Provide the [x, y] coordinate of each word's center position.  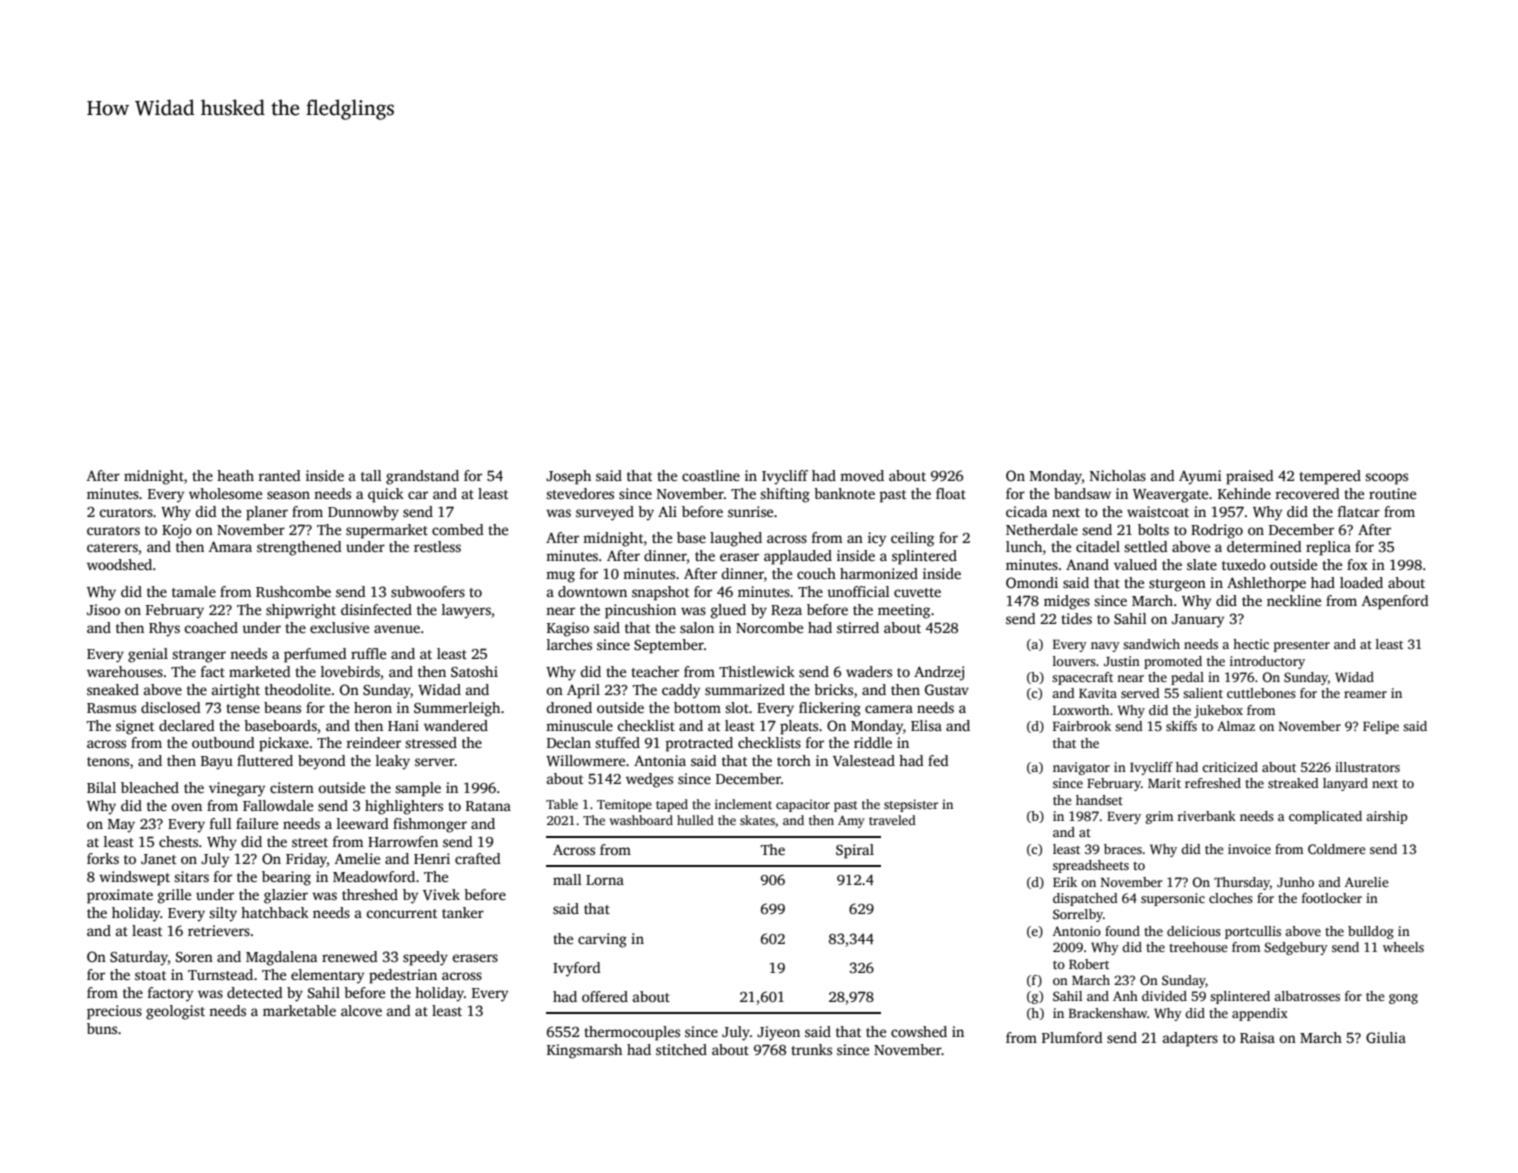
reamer [1365, 694]
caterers [112, 547]
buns [102, 1028]
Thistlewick [757, 671]
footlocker [1332, 898]
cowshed [919, 1031]
